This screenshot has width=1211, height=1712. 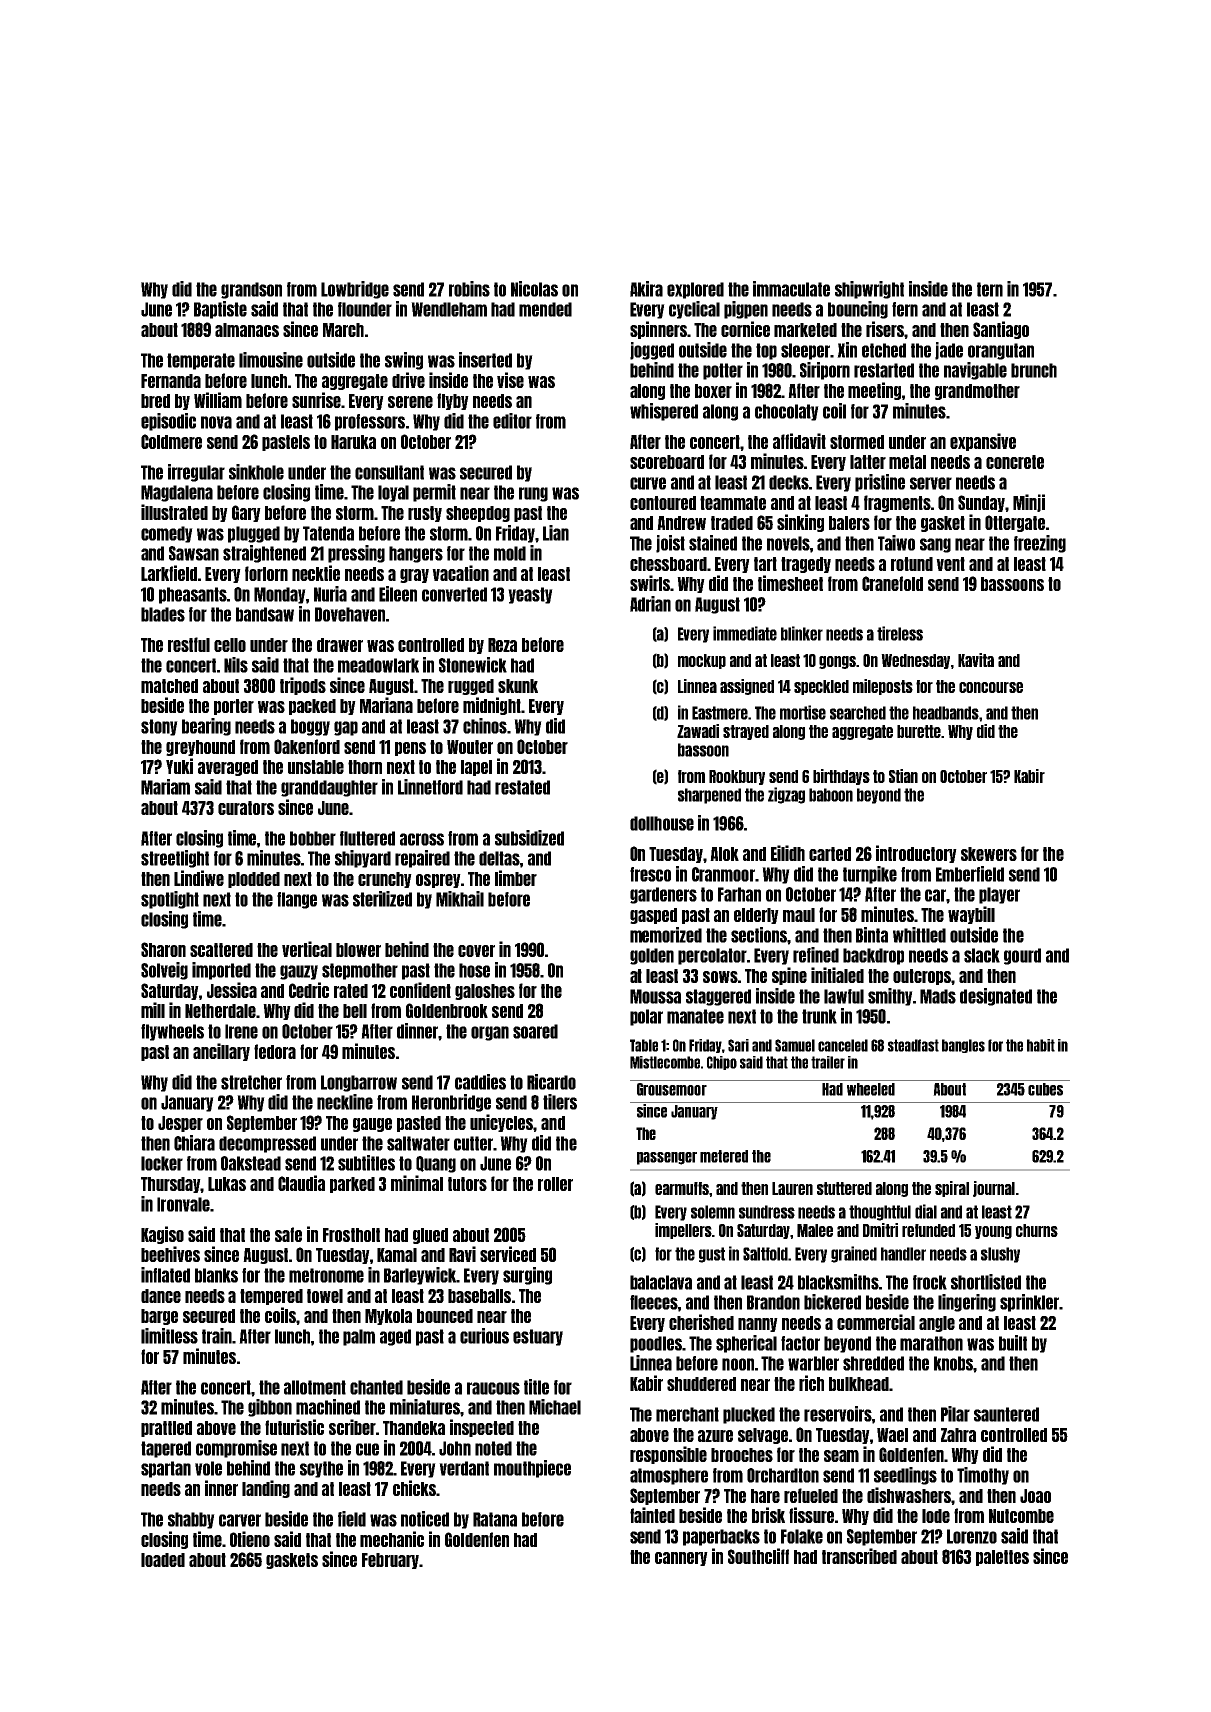 I want to click on risers, so click(x=885, y=329).
